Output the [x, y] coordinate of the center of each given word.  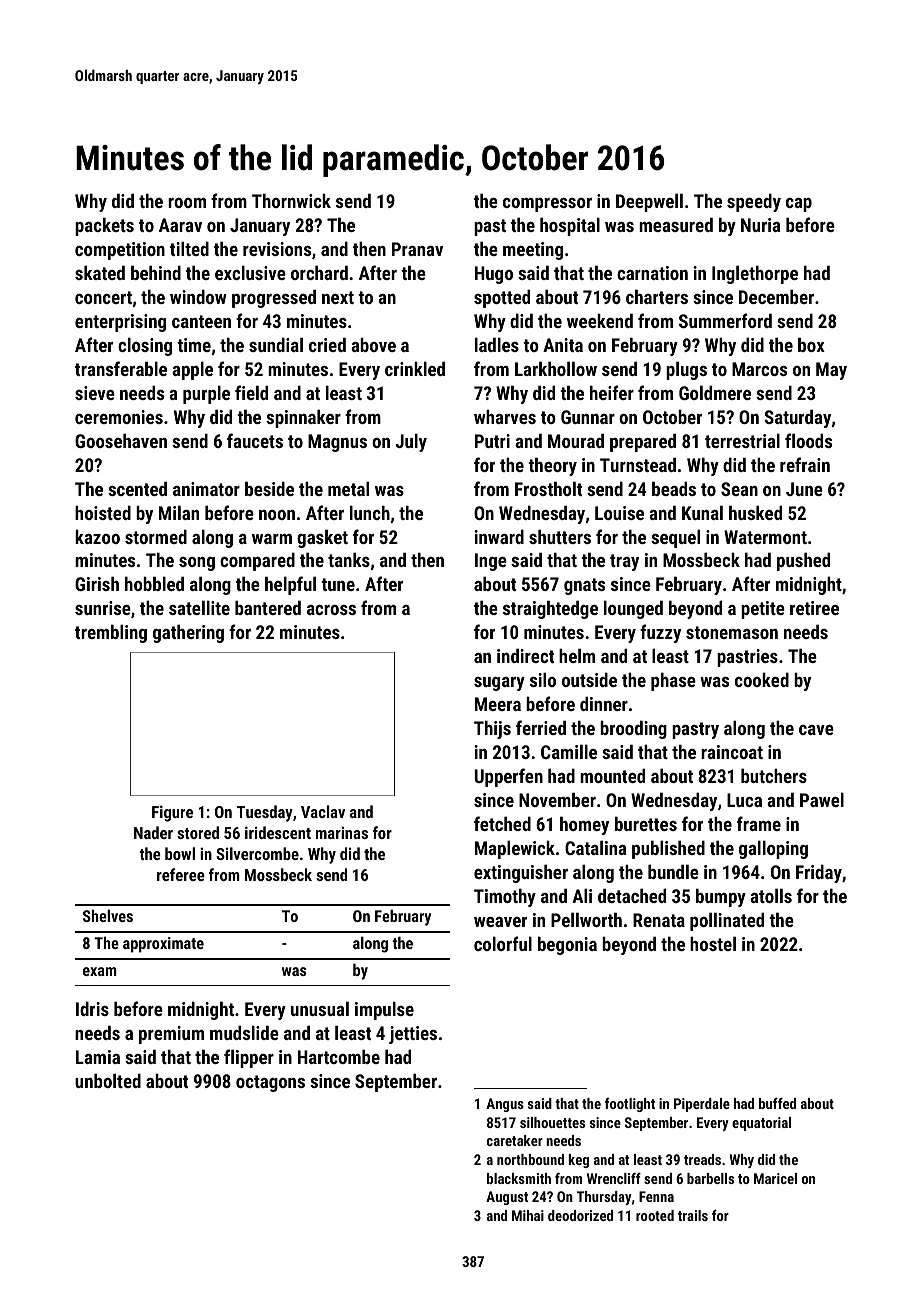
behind [156, 272]
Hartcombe [339, 1056]
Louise [619, 513]
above [373, 344]
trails [693, 1215]
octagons [270, 1083]
